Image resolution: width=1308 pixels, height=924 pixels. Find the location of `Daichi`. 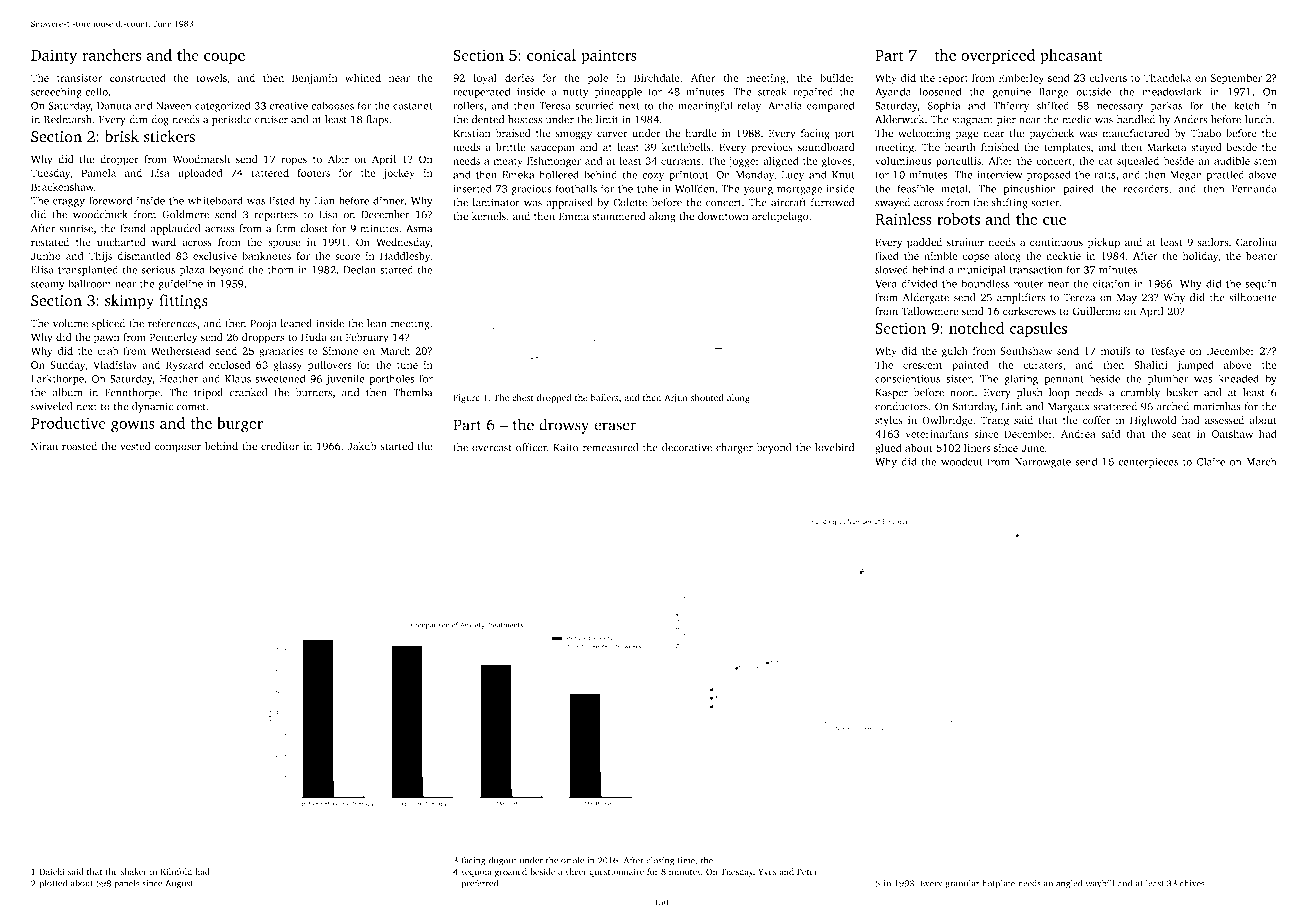

Daichi is located at coordinates (52, 871).
